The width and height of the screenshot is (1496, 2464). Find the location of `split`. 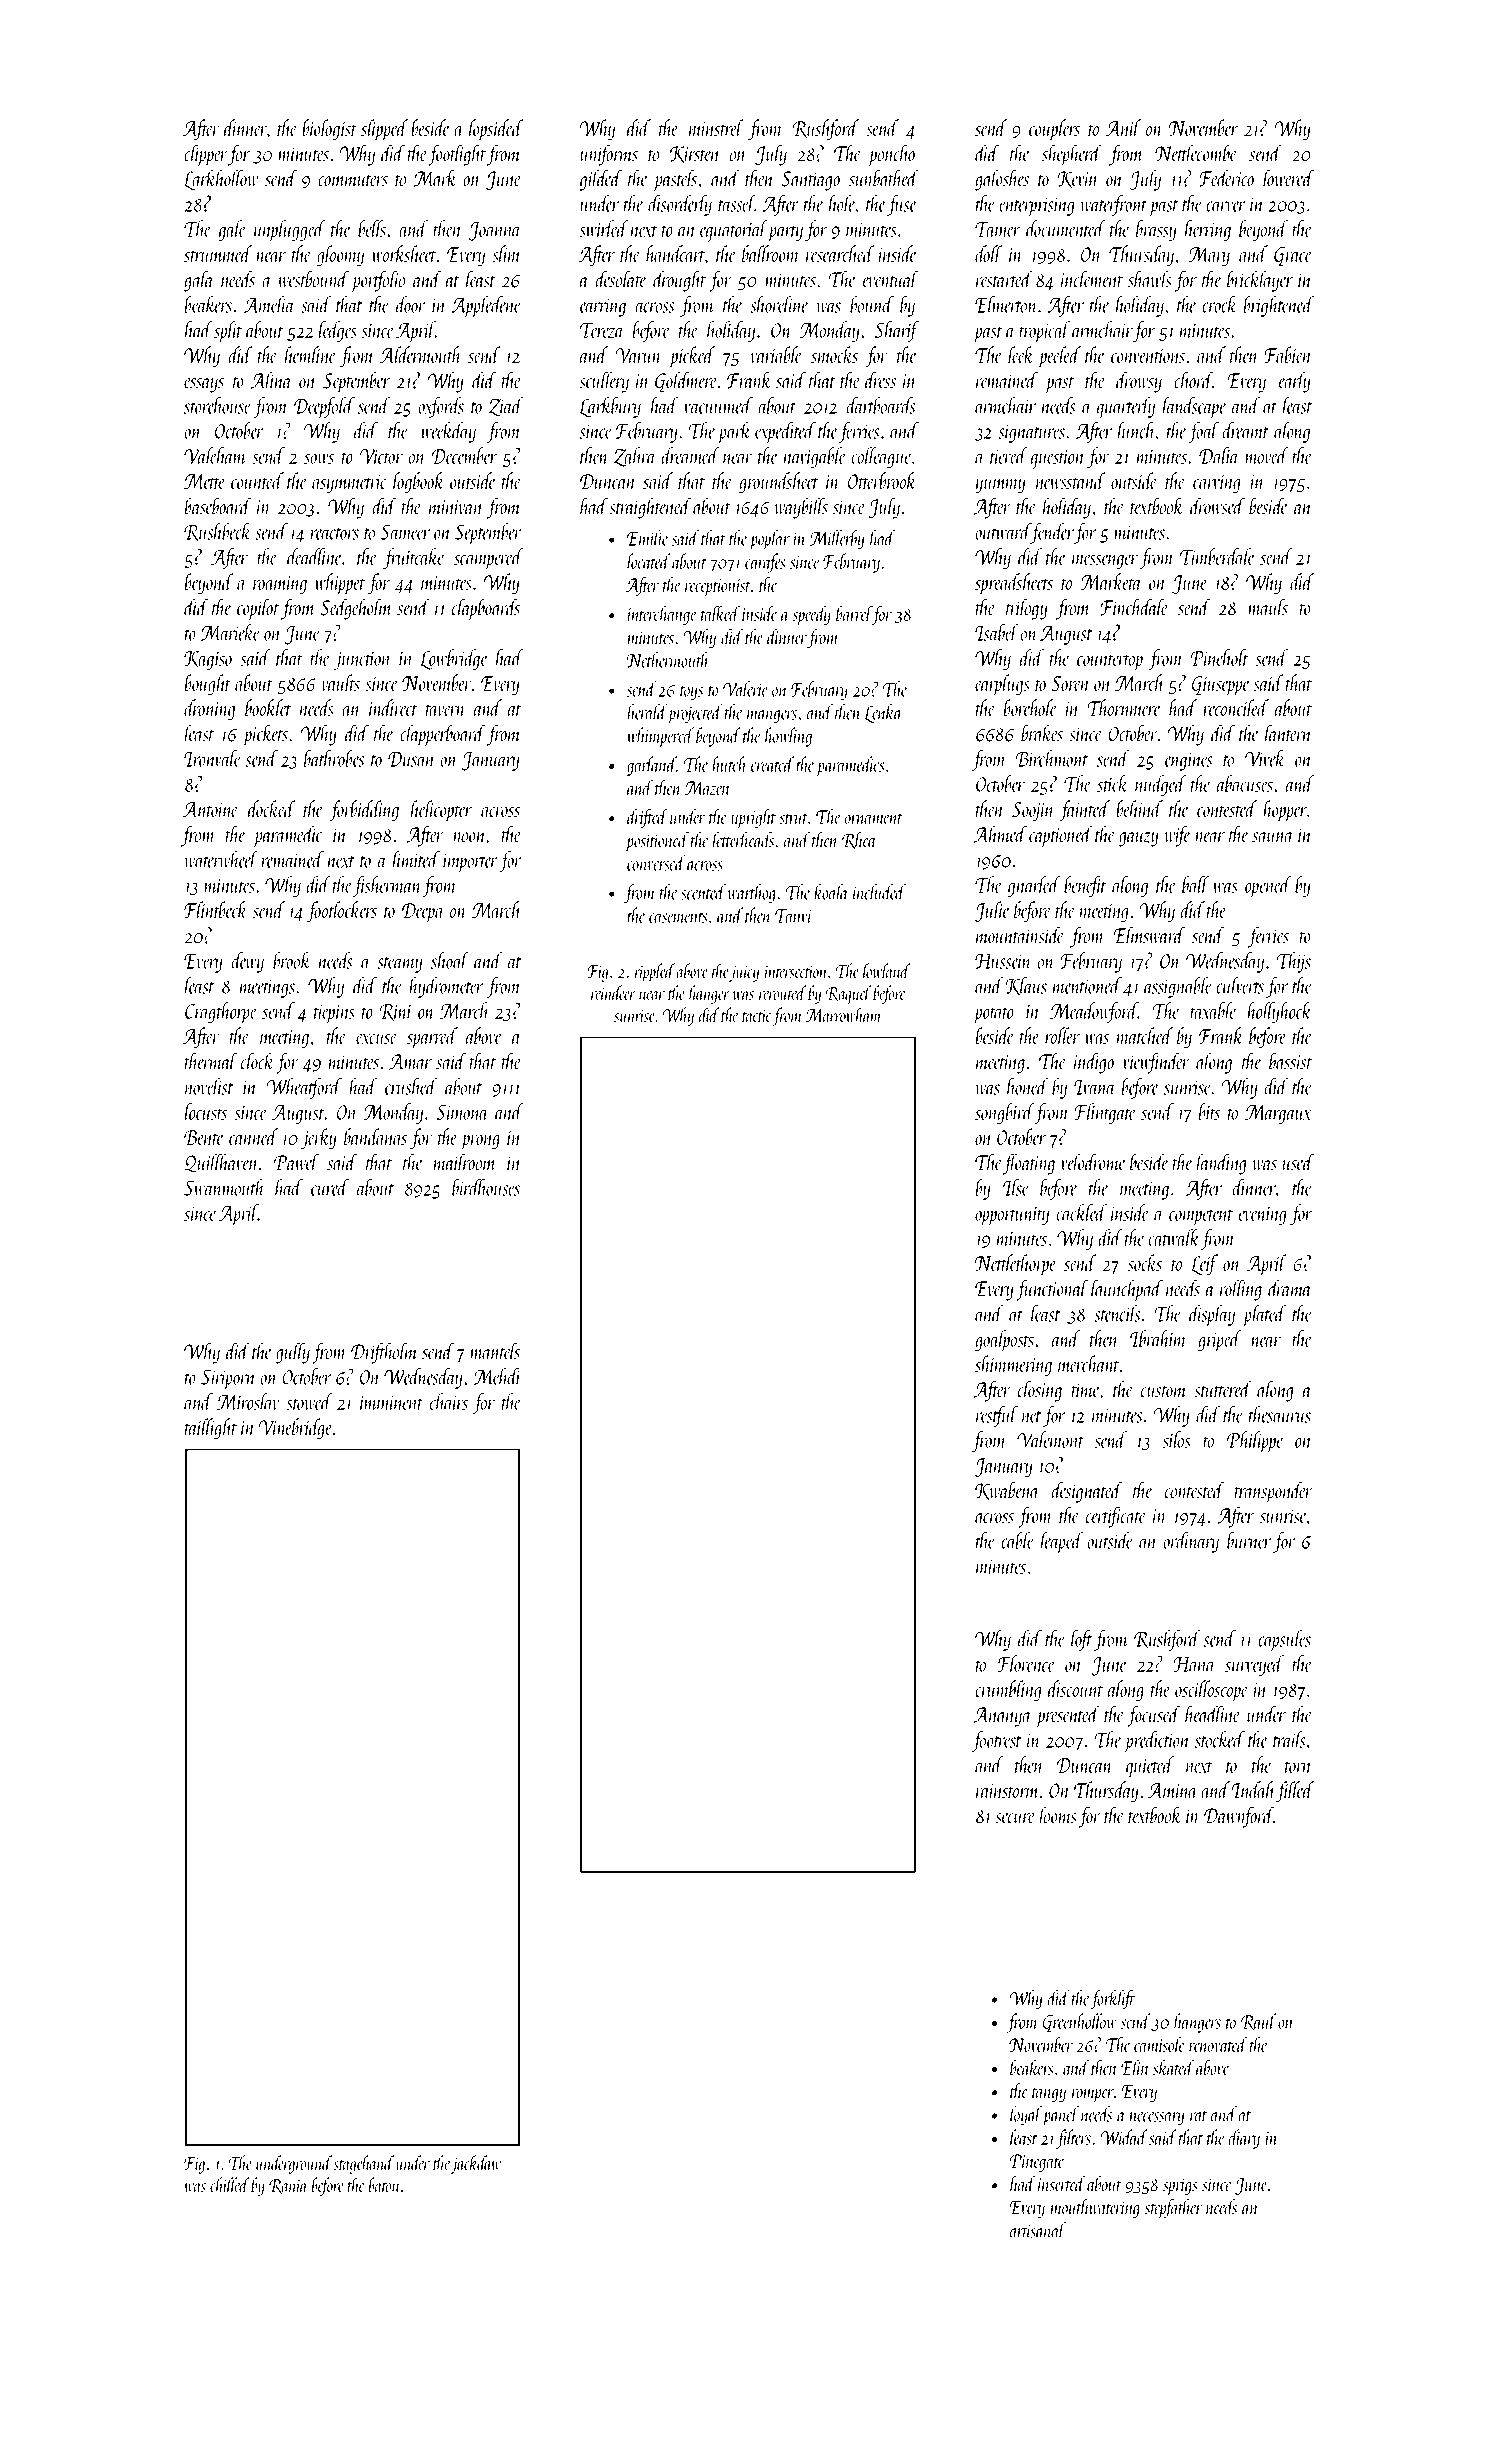

split is located at coordinates (228, 332).
